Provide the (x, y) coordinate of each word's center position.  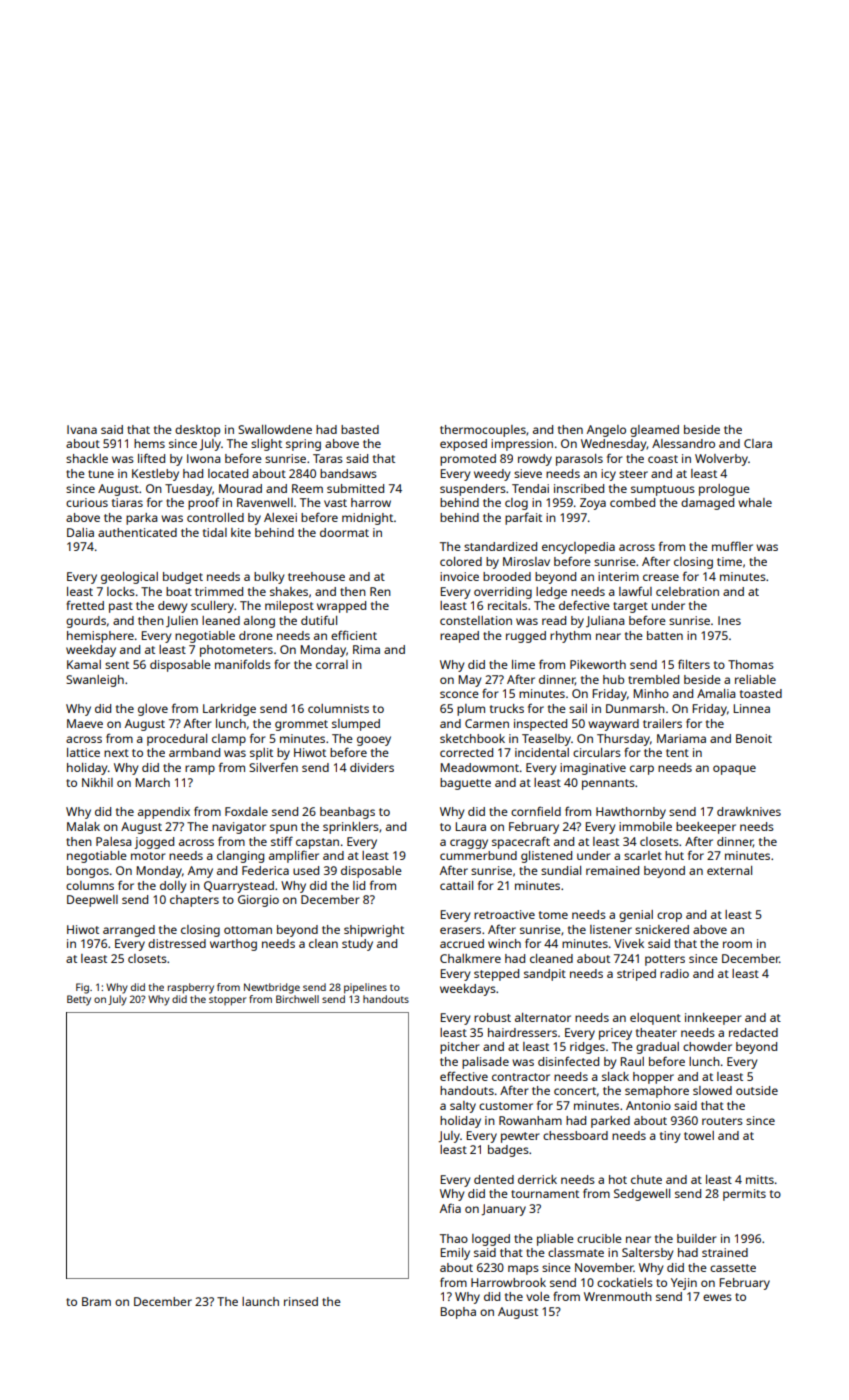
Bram (96, 1301)
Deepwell (92, 901)
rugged (526, 637)
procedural (177, 740)
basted (360, 429)
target (630, 607)
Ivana (82, 429)
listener (611, 929)
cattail (456, 885)
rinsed (301, 1301)
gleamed (654, 431)
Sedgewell (642, 1195)
